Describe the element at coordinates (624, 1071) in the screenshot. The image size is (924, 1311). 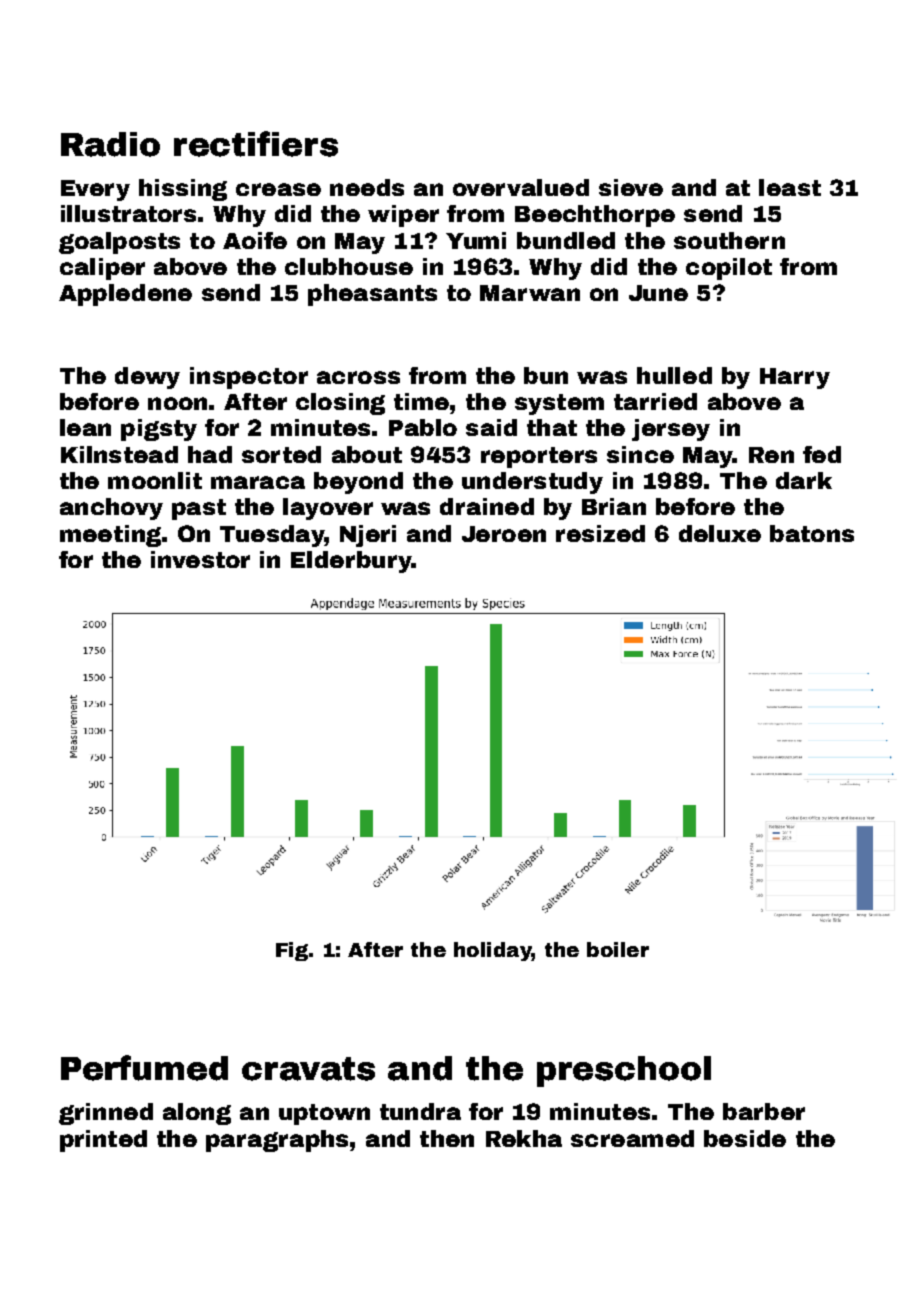
I see `preschool` at that location.
